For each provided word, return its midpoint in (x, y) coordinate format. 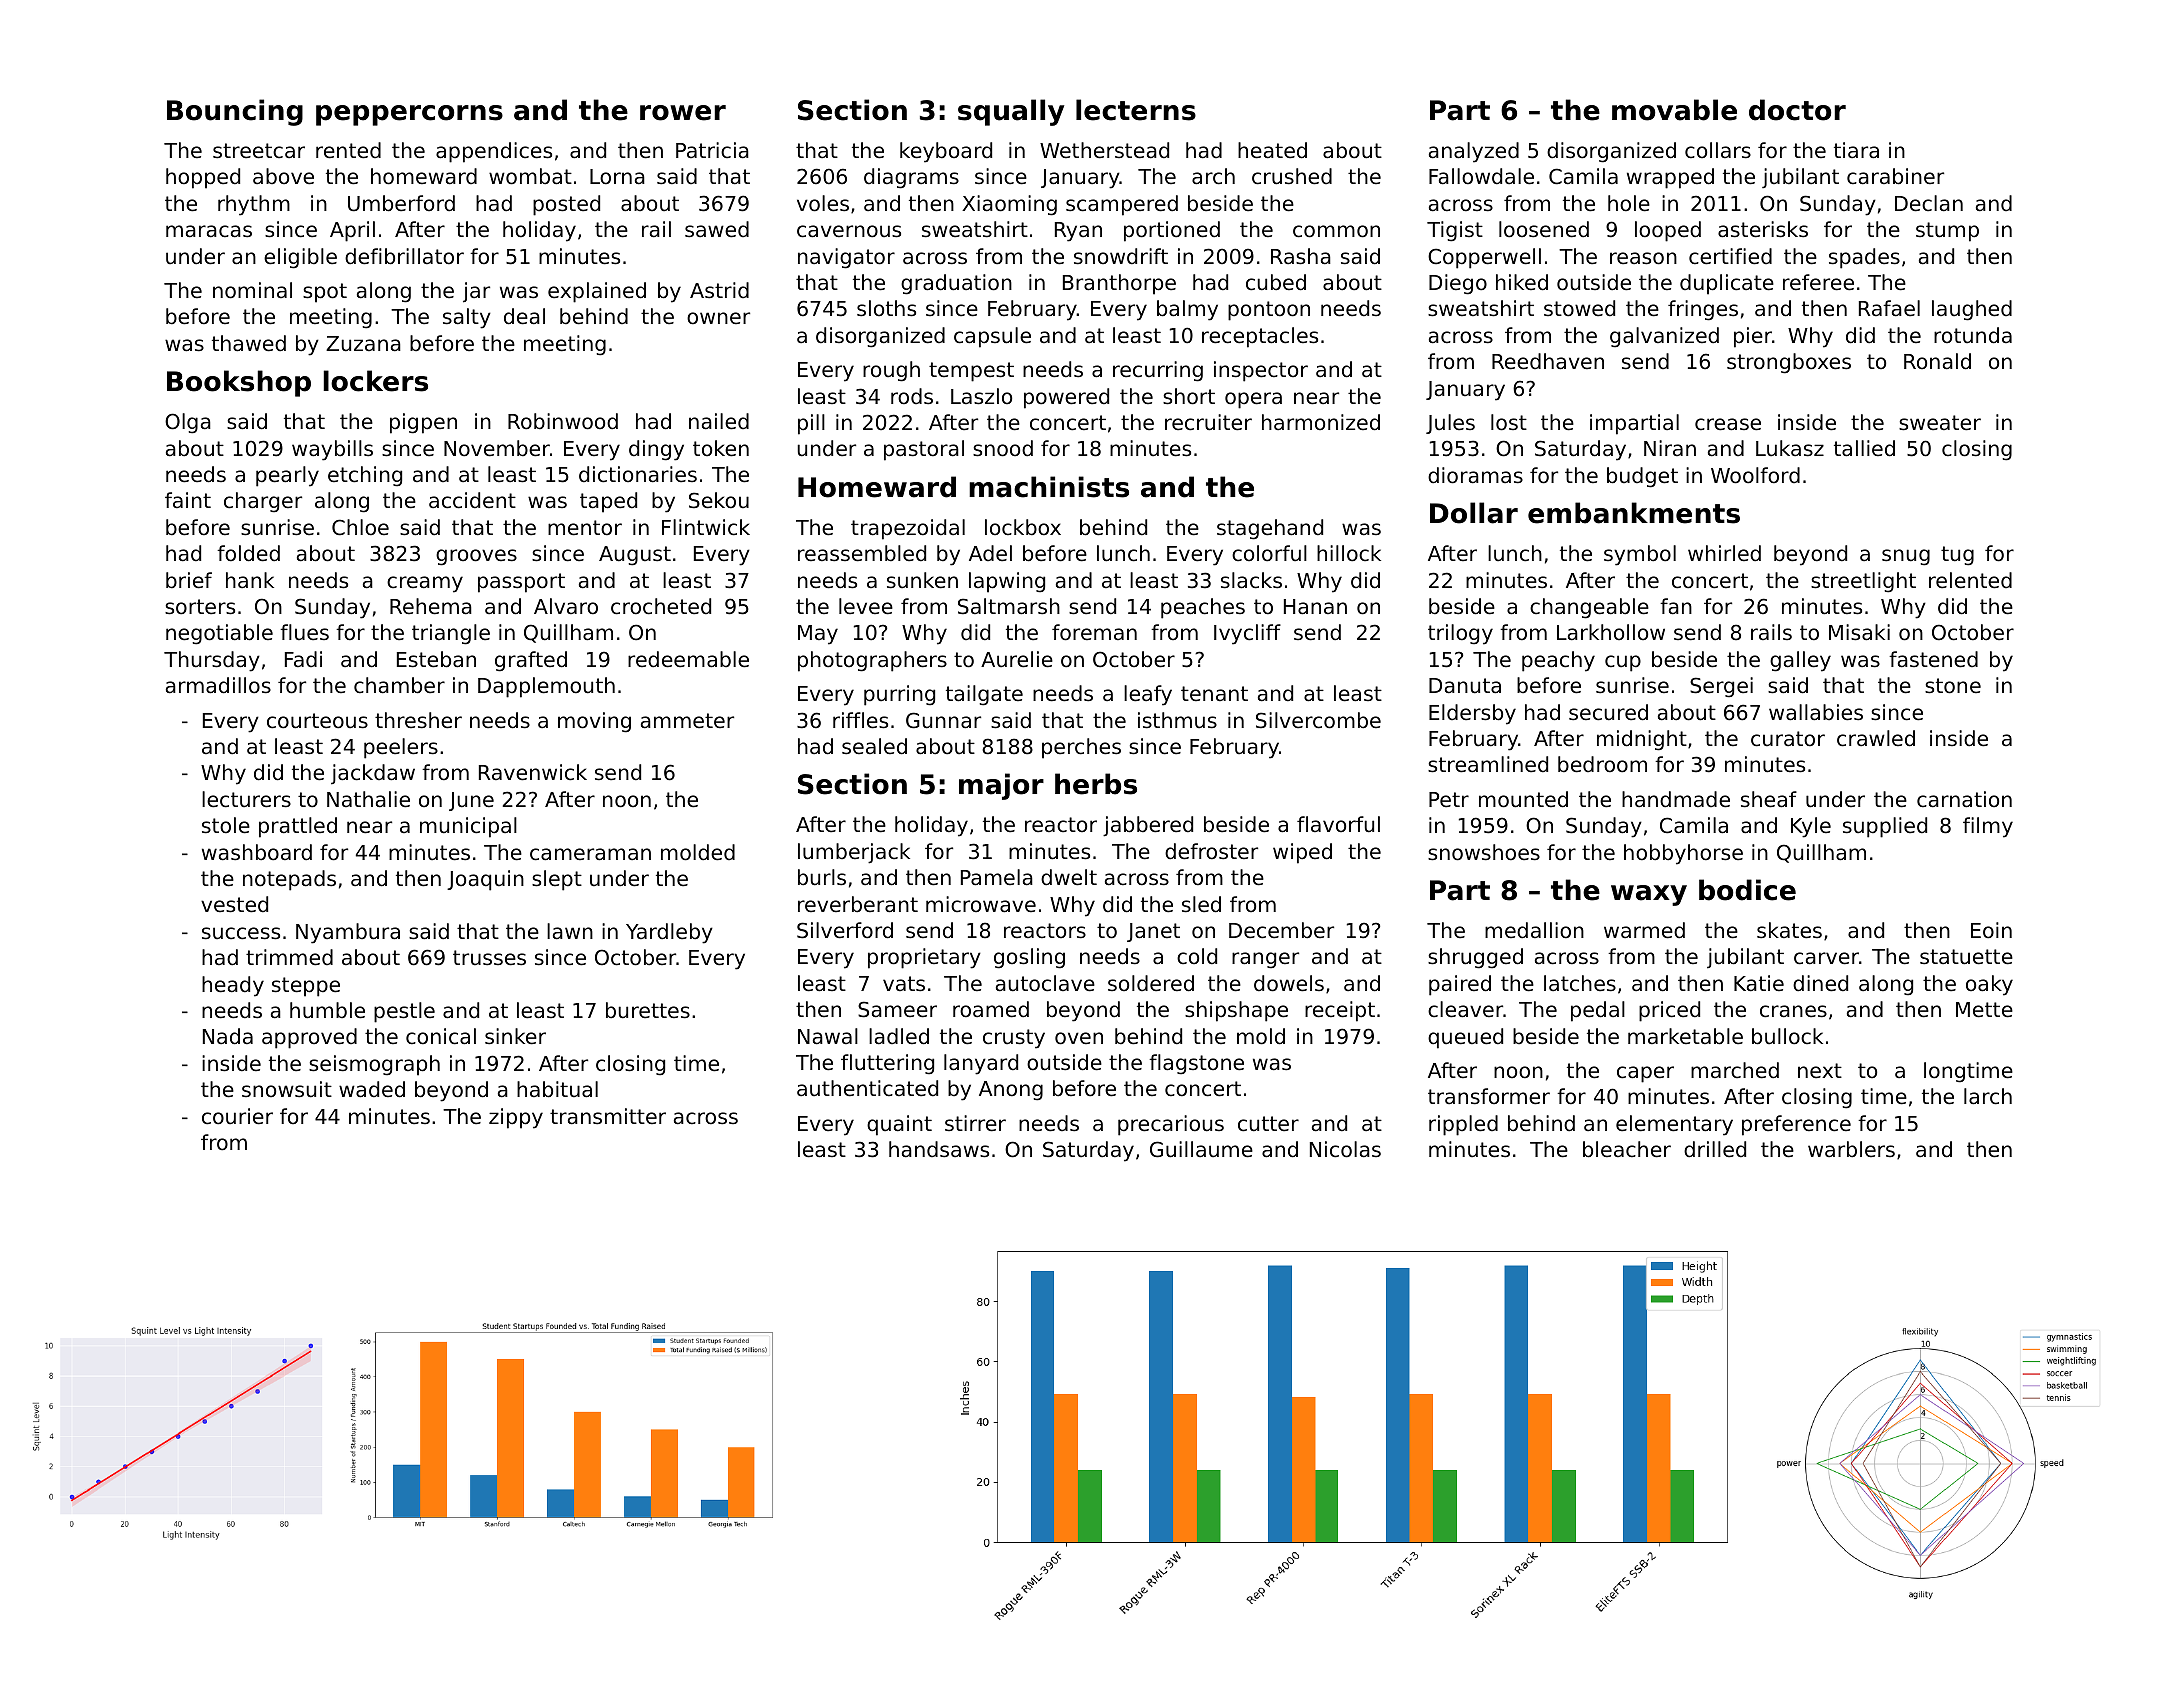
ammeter (687, 721)
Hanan (1315, 607)
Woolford (1755, 475)
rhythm (254, 205)
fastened (1933, 659)
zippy (516, 1118)
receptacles (1260, 337)
